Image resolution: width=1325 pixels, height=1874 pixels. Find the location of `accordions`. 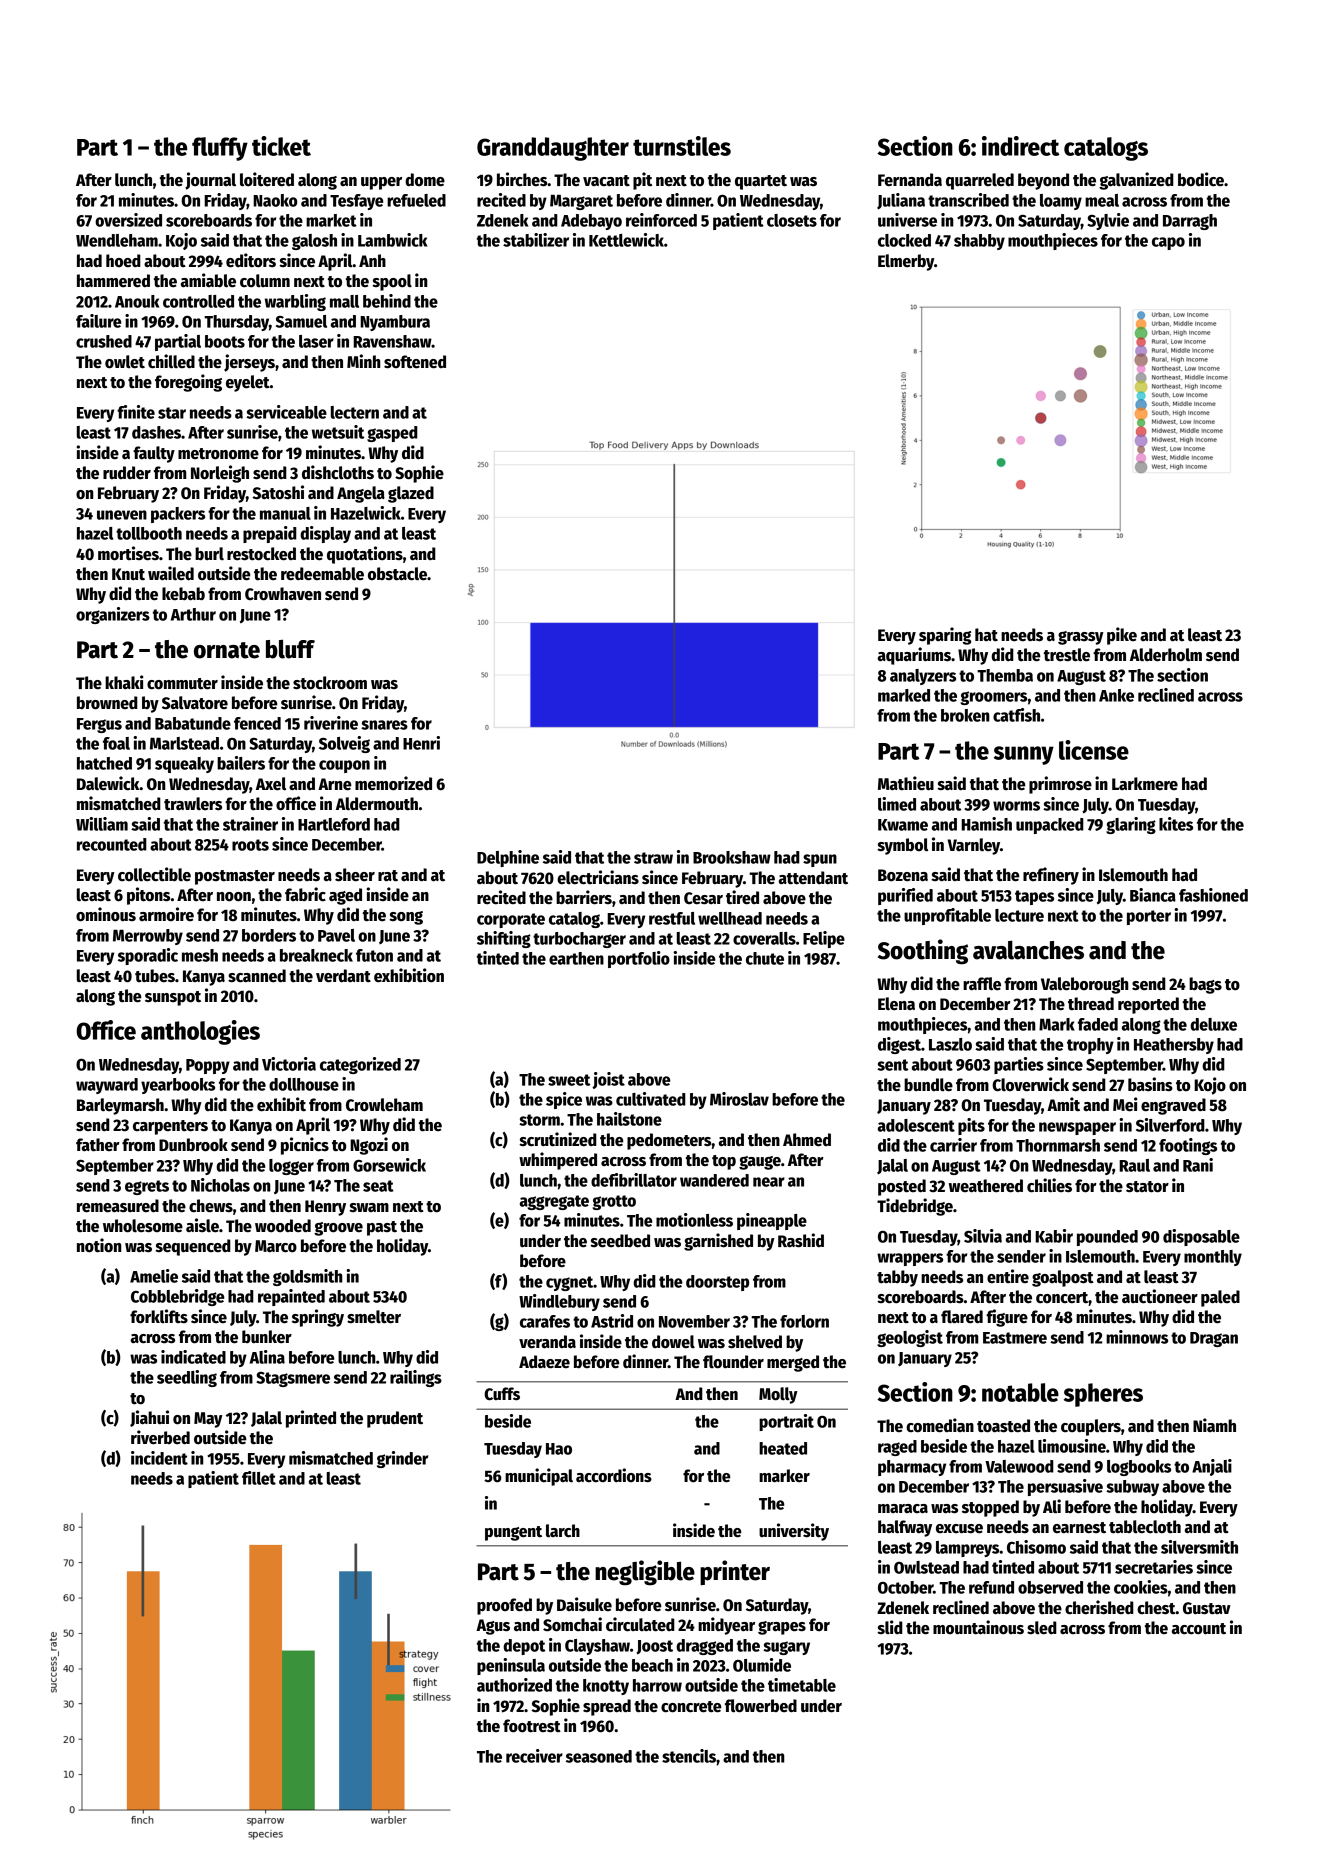

accordions is located at coordinates (614, 1475).
